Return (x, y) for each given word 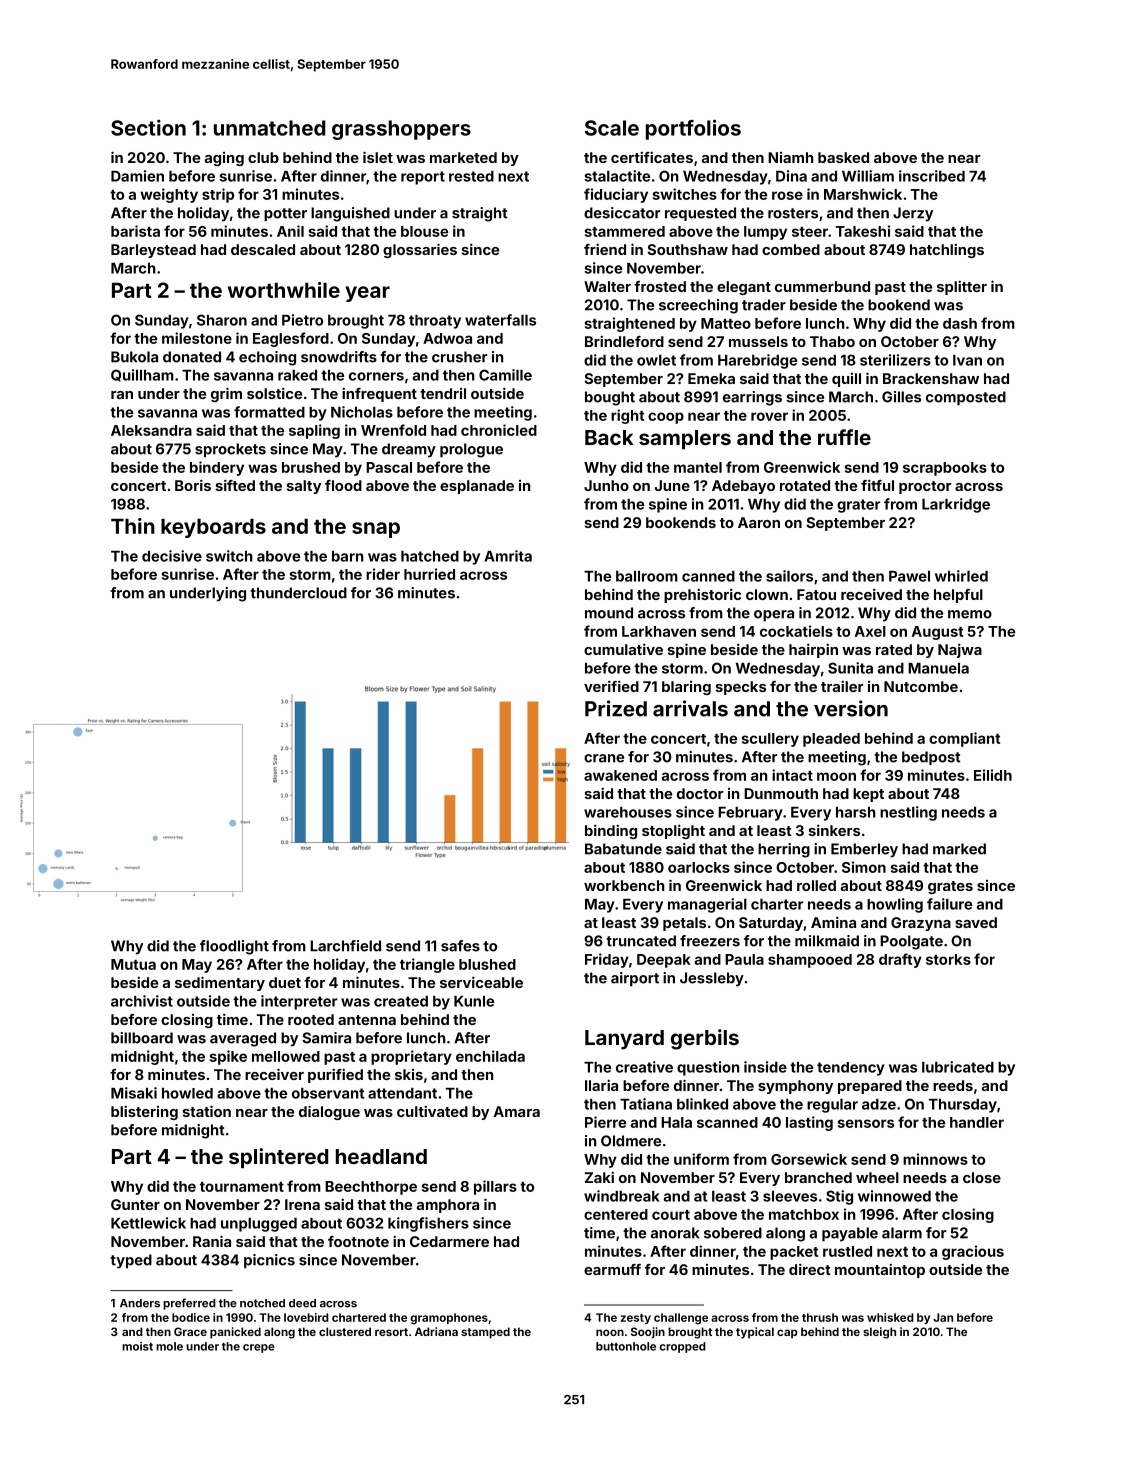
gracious (973, 1252)
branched (818, 1177)
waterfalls (500, 320)
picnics (269, 1261)
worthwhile (284, 290)
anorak (675, 1233)
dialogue (329, 1112)
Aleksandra (151, 430)
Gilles (901, 397)
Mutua (133, 964)
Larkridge (956, 505)
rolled (816, 885)
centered (616, 1214)
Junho (606, 485)
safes (460, 946)
